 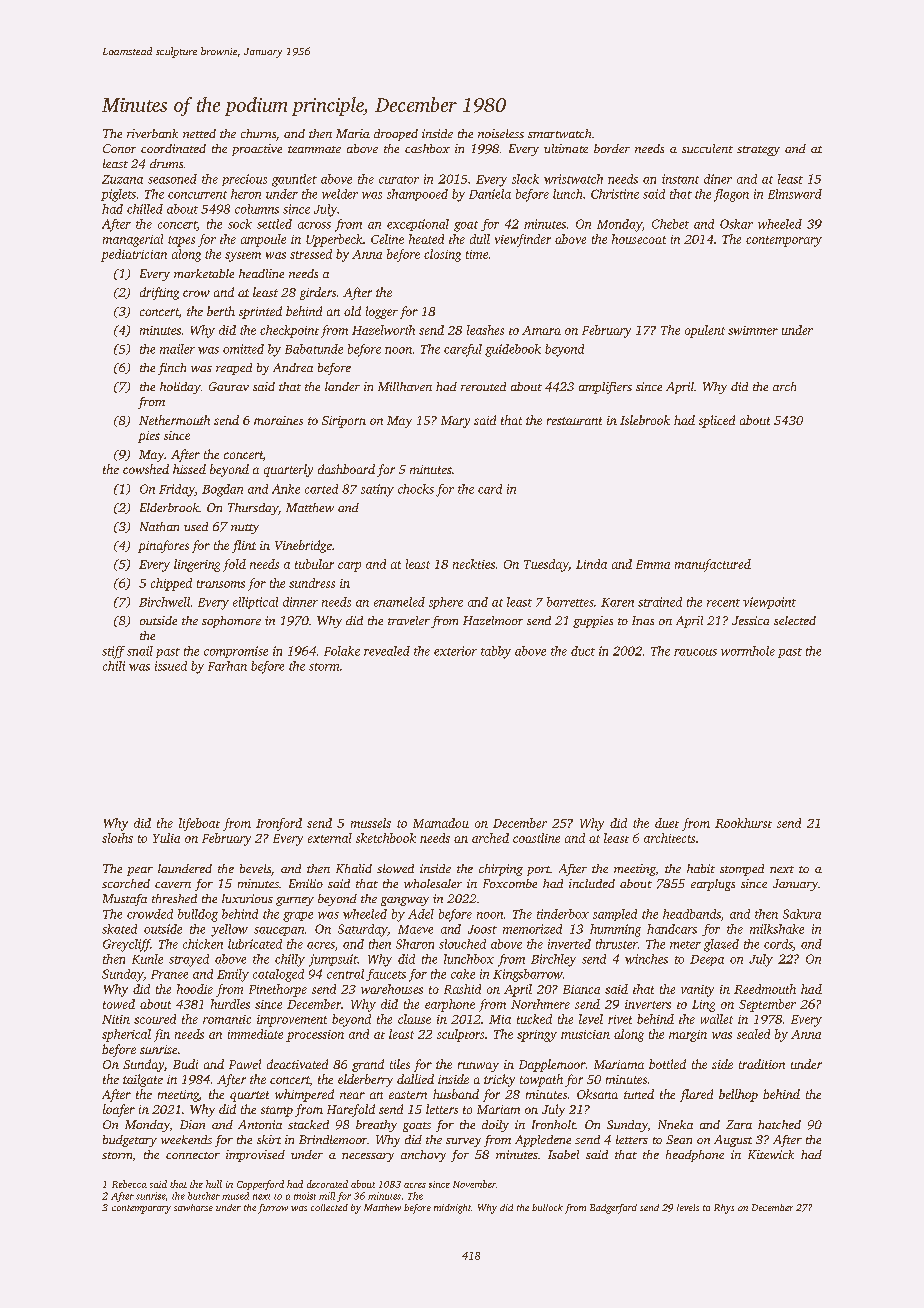 I want to click on stiff, so click(x=113, y=652).
